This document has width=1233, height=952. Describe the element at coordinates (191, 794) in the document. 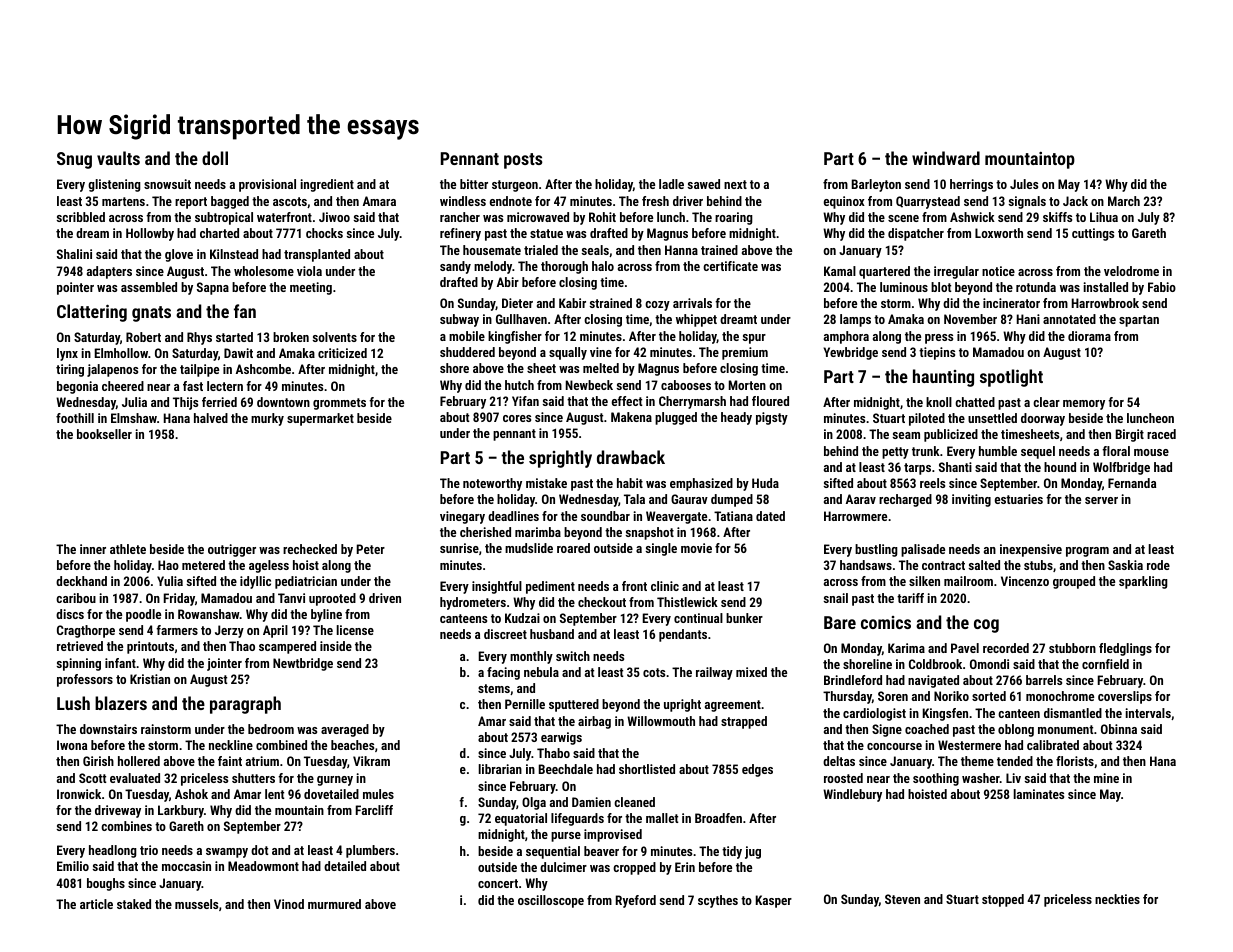

I see `Ashok` at that location.
